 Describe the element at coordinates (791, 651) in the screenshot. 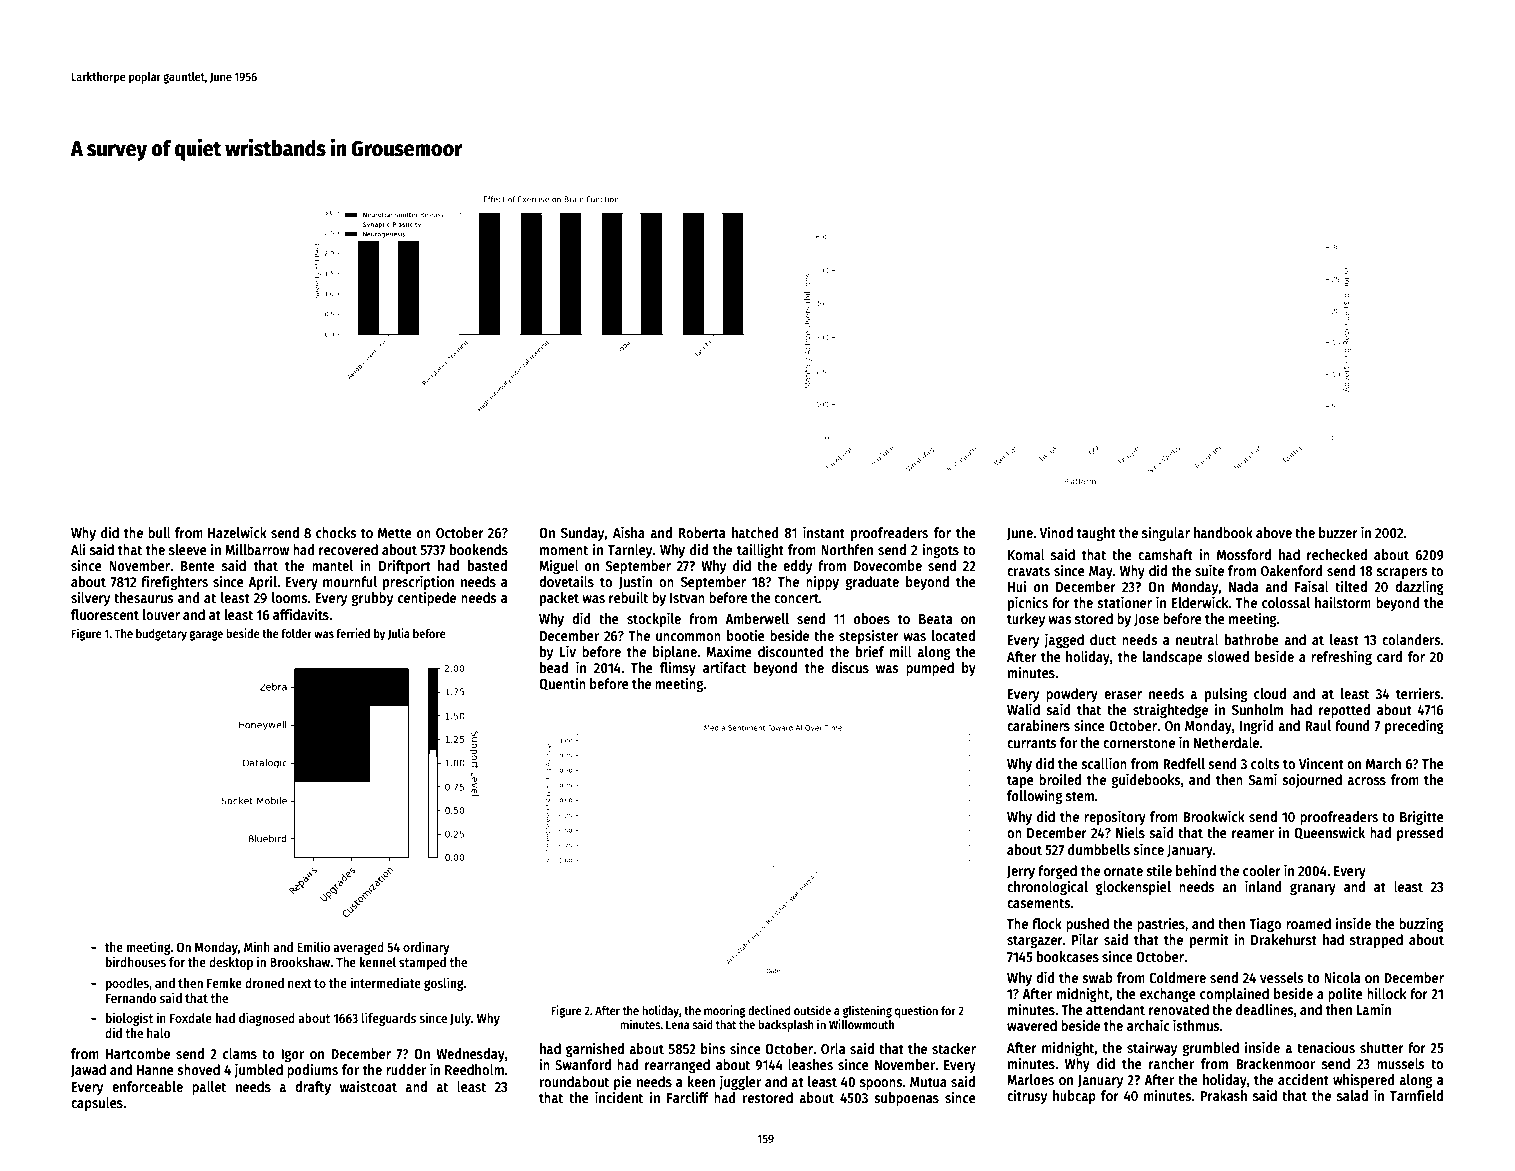

I see `discounted` at that location.
